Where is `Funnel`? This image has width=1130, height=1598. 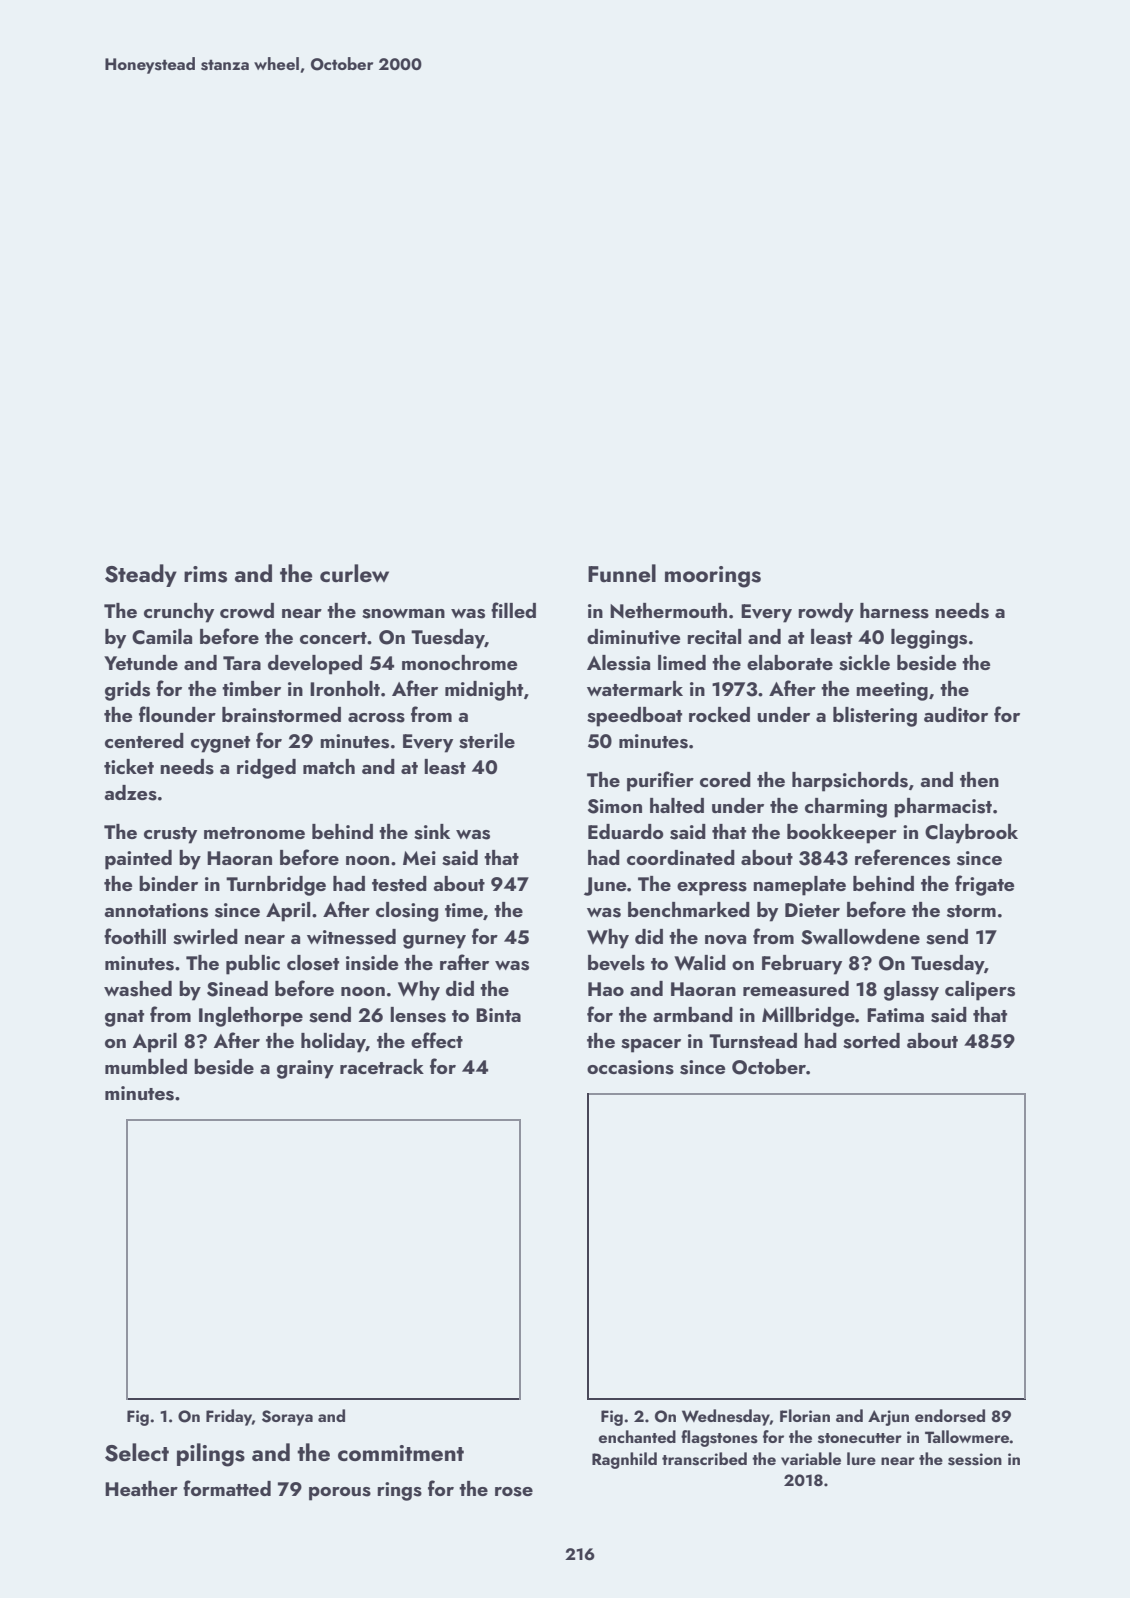
Funnel is located at coordinates (622, 573).
